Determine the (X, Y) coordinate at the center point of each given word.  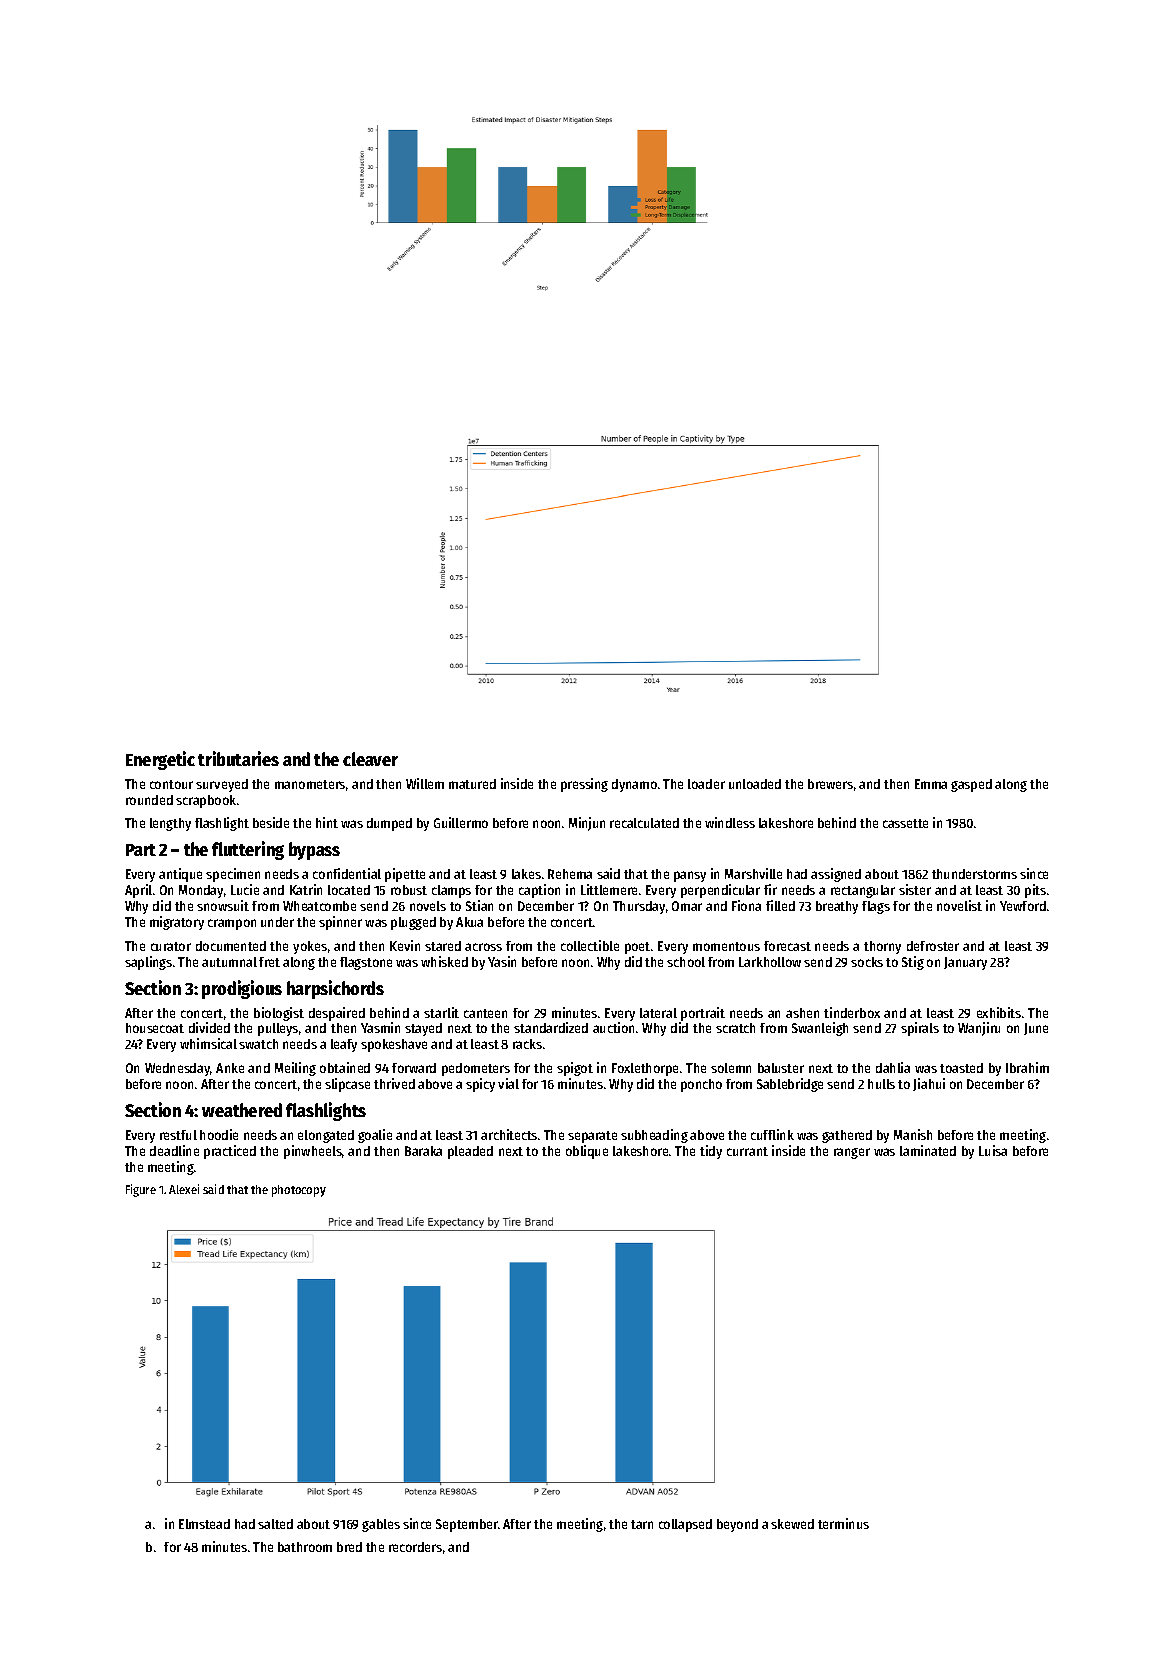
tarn (642, 1524)
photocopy (299, 1191)
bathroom (305, 1547)
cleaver (370, 759)
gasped (971, 785)
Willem (425, 783)
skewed (792, 1524)
